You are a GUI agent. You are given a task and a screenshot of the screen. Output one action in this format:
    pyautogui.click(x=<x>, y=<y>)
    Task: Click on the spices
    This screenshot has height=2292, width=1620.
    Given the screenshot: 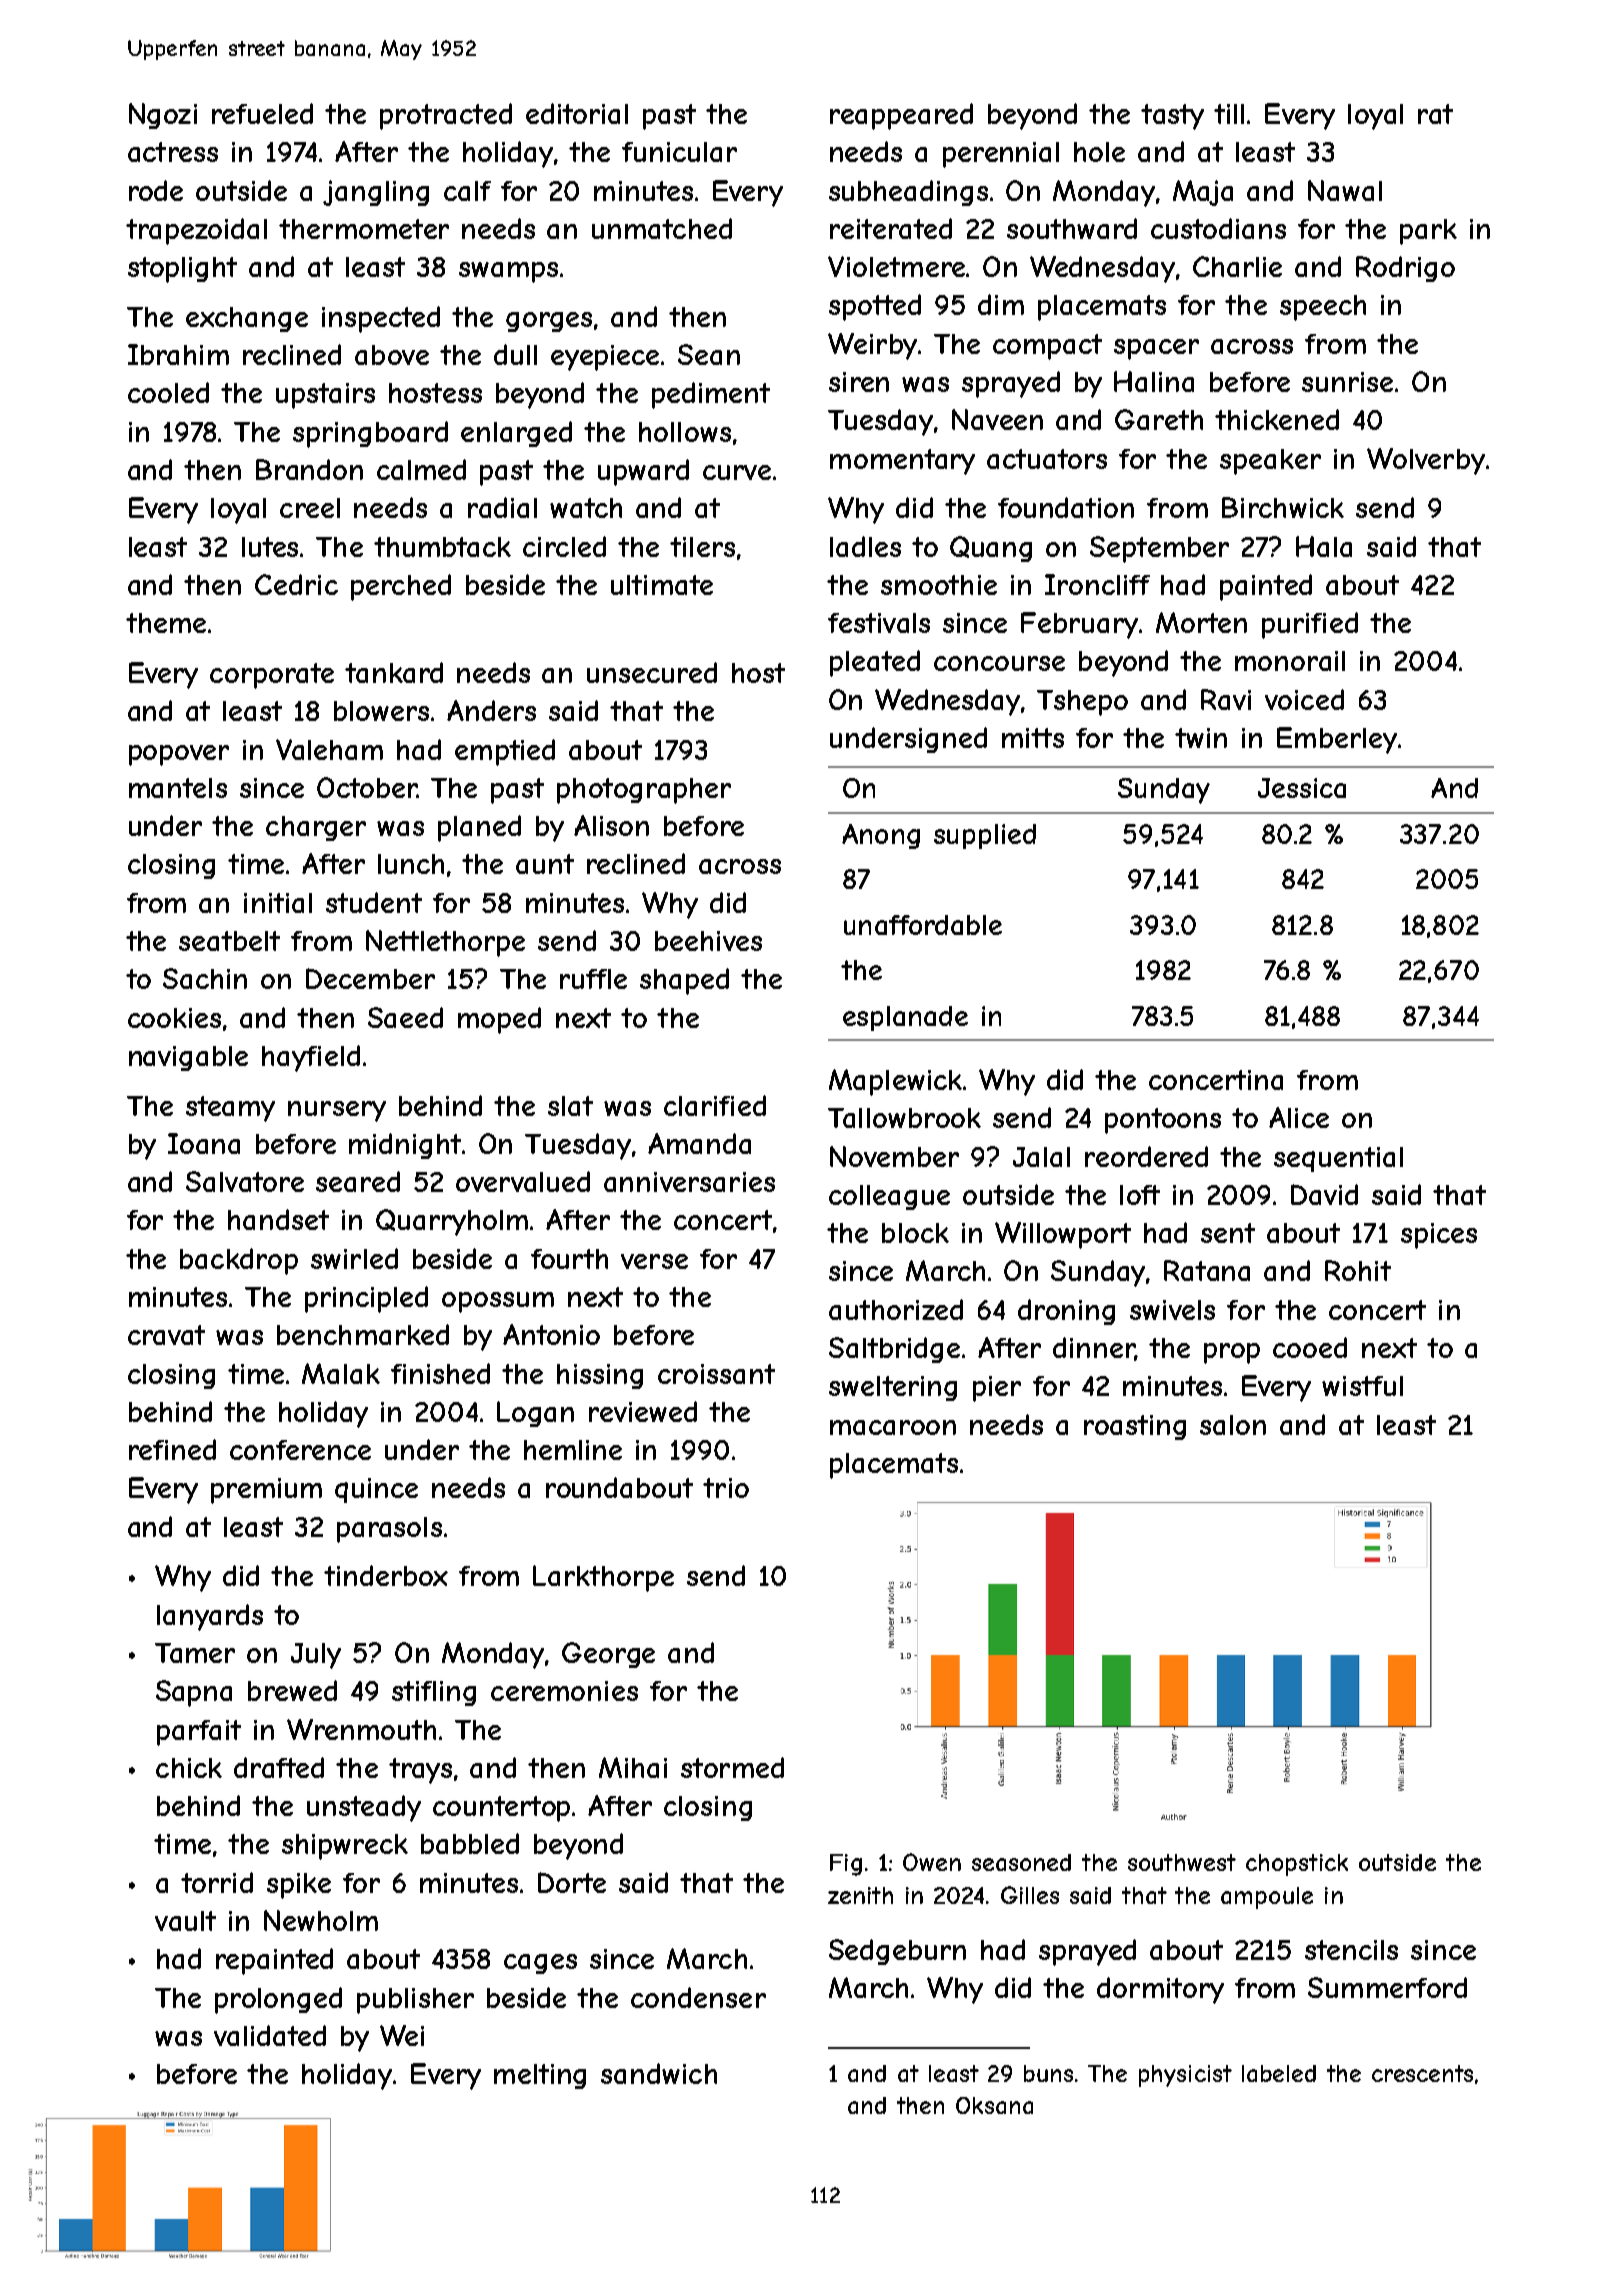 What is the action you would take?
    pyautogui.click(x=1439, y=1236)
